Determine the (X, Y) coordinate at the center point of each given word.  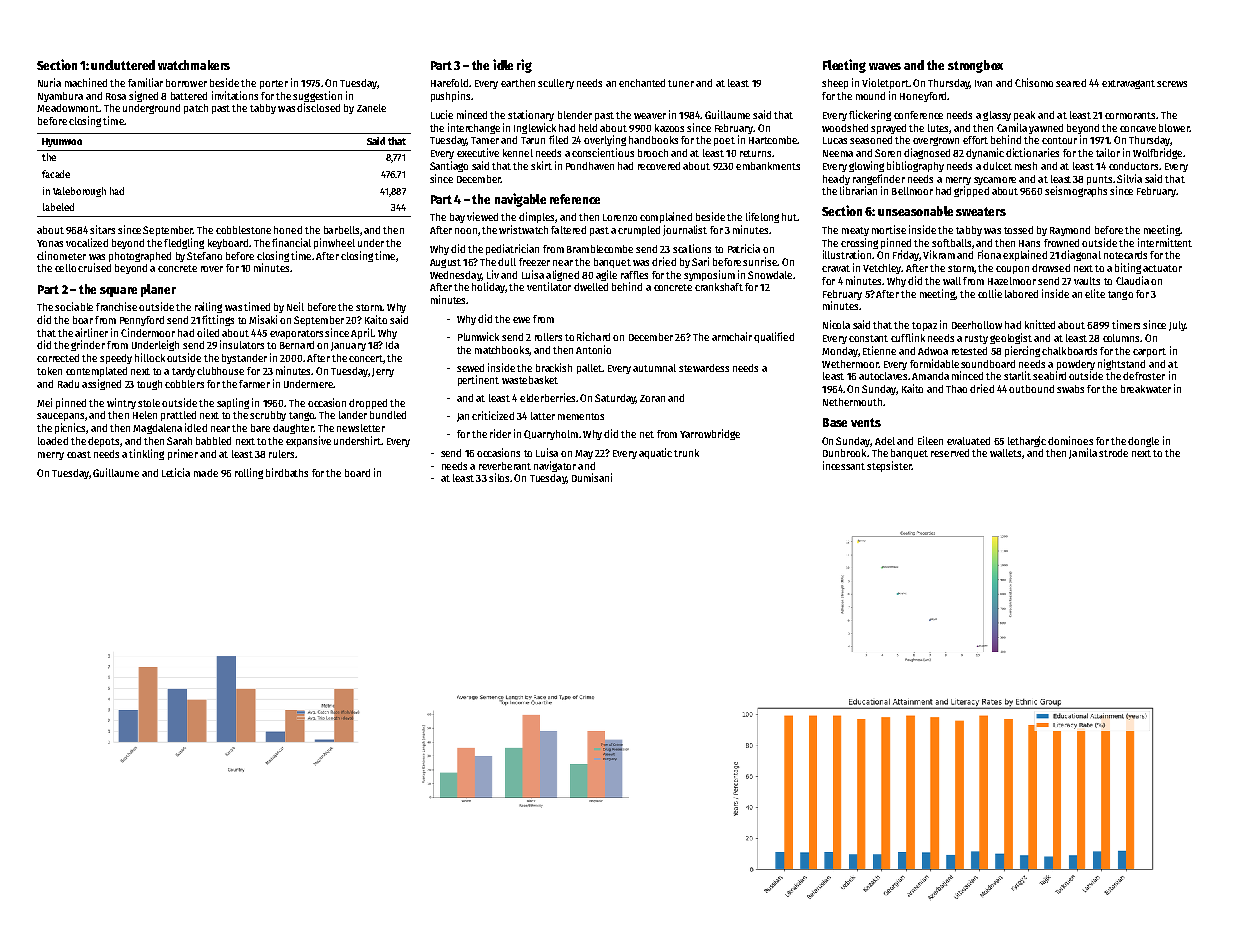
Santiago (449, 166)
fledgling (184, 243)
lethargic (1027, 441)
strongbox (975, 66)
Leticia (176, 472)
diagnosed (927, 153)
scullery (556, 84)
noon (466, 231)
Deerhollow (977, 325)
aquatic (655, 453)
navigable (520, 200)
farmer (254, 384)
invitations (235, 95)
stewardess (704, 368)
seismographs (1076, 191)
